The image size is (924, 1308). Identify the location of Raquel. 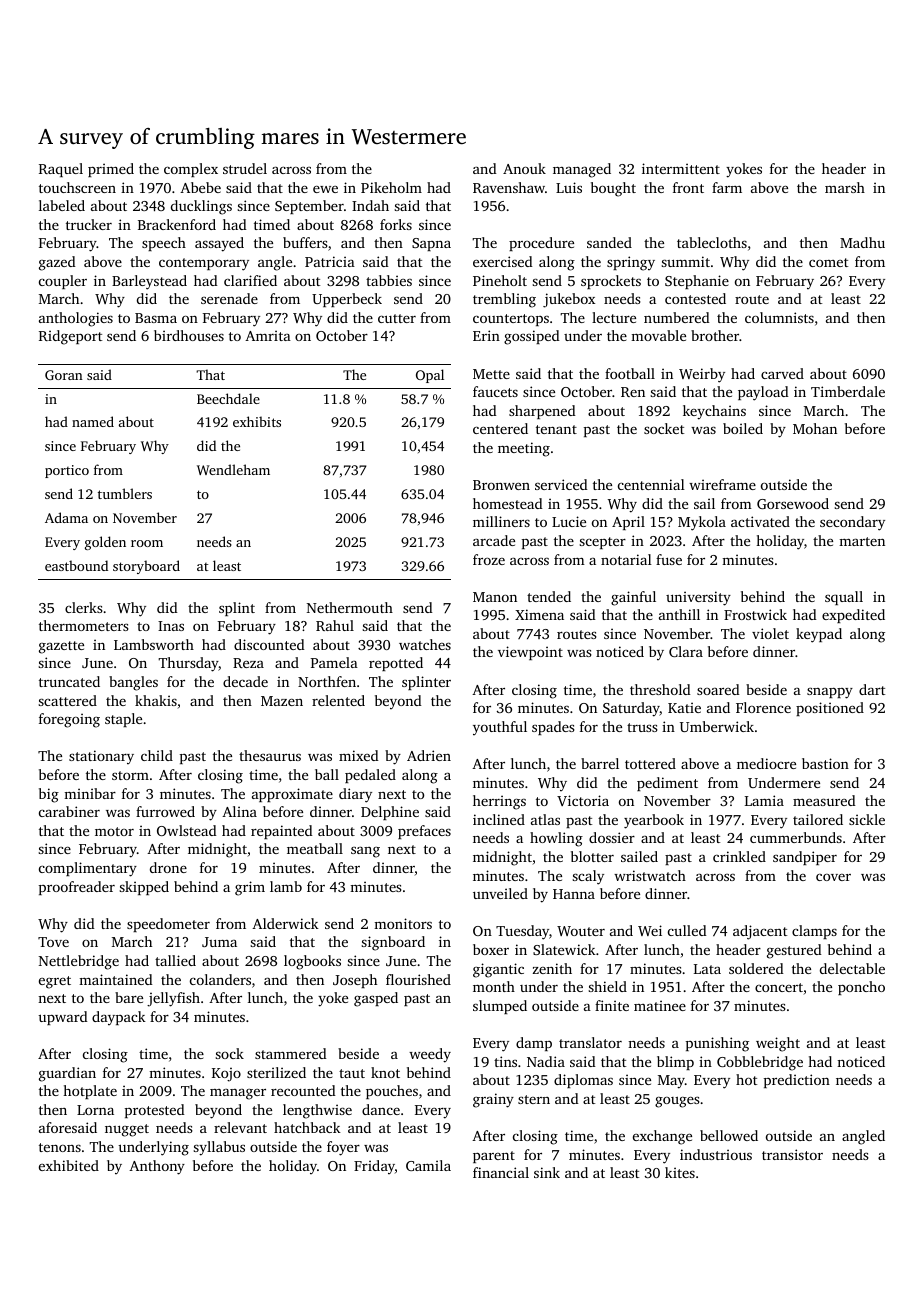
(61, 170).
